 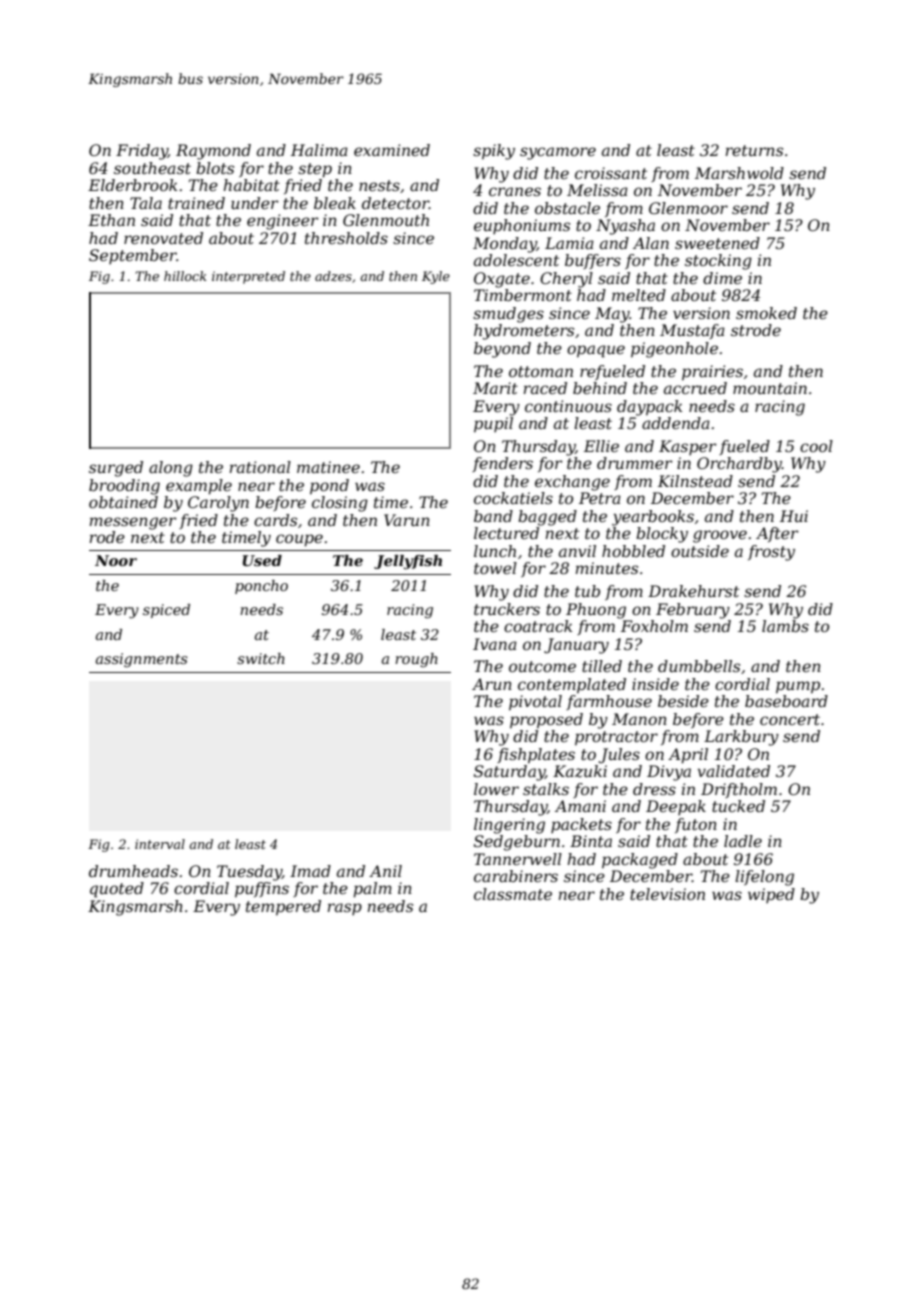 What do you see at coordinates (502, 350) in the image?
I see `beyond` at bounding box center [502, 350].
